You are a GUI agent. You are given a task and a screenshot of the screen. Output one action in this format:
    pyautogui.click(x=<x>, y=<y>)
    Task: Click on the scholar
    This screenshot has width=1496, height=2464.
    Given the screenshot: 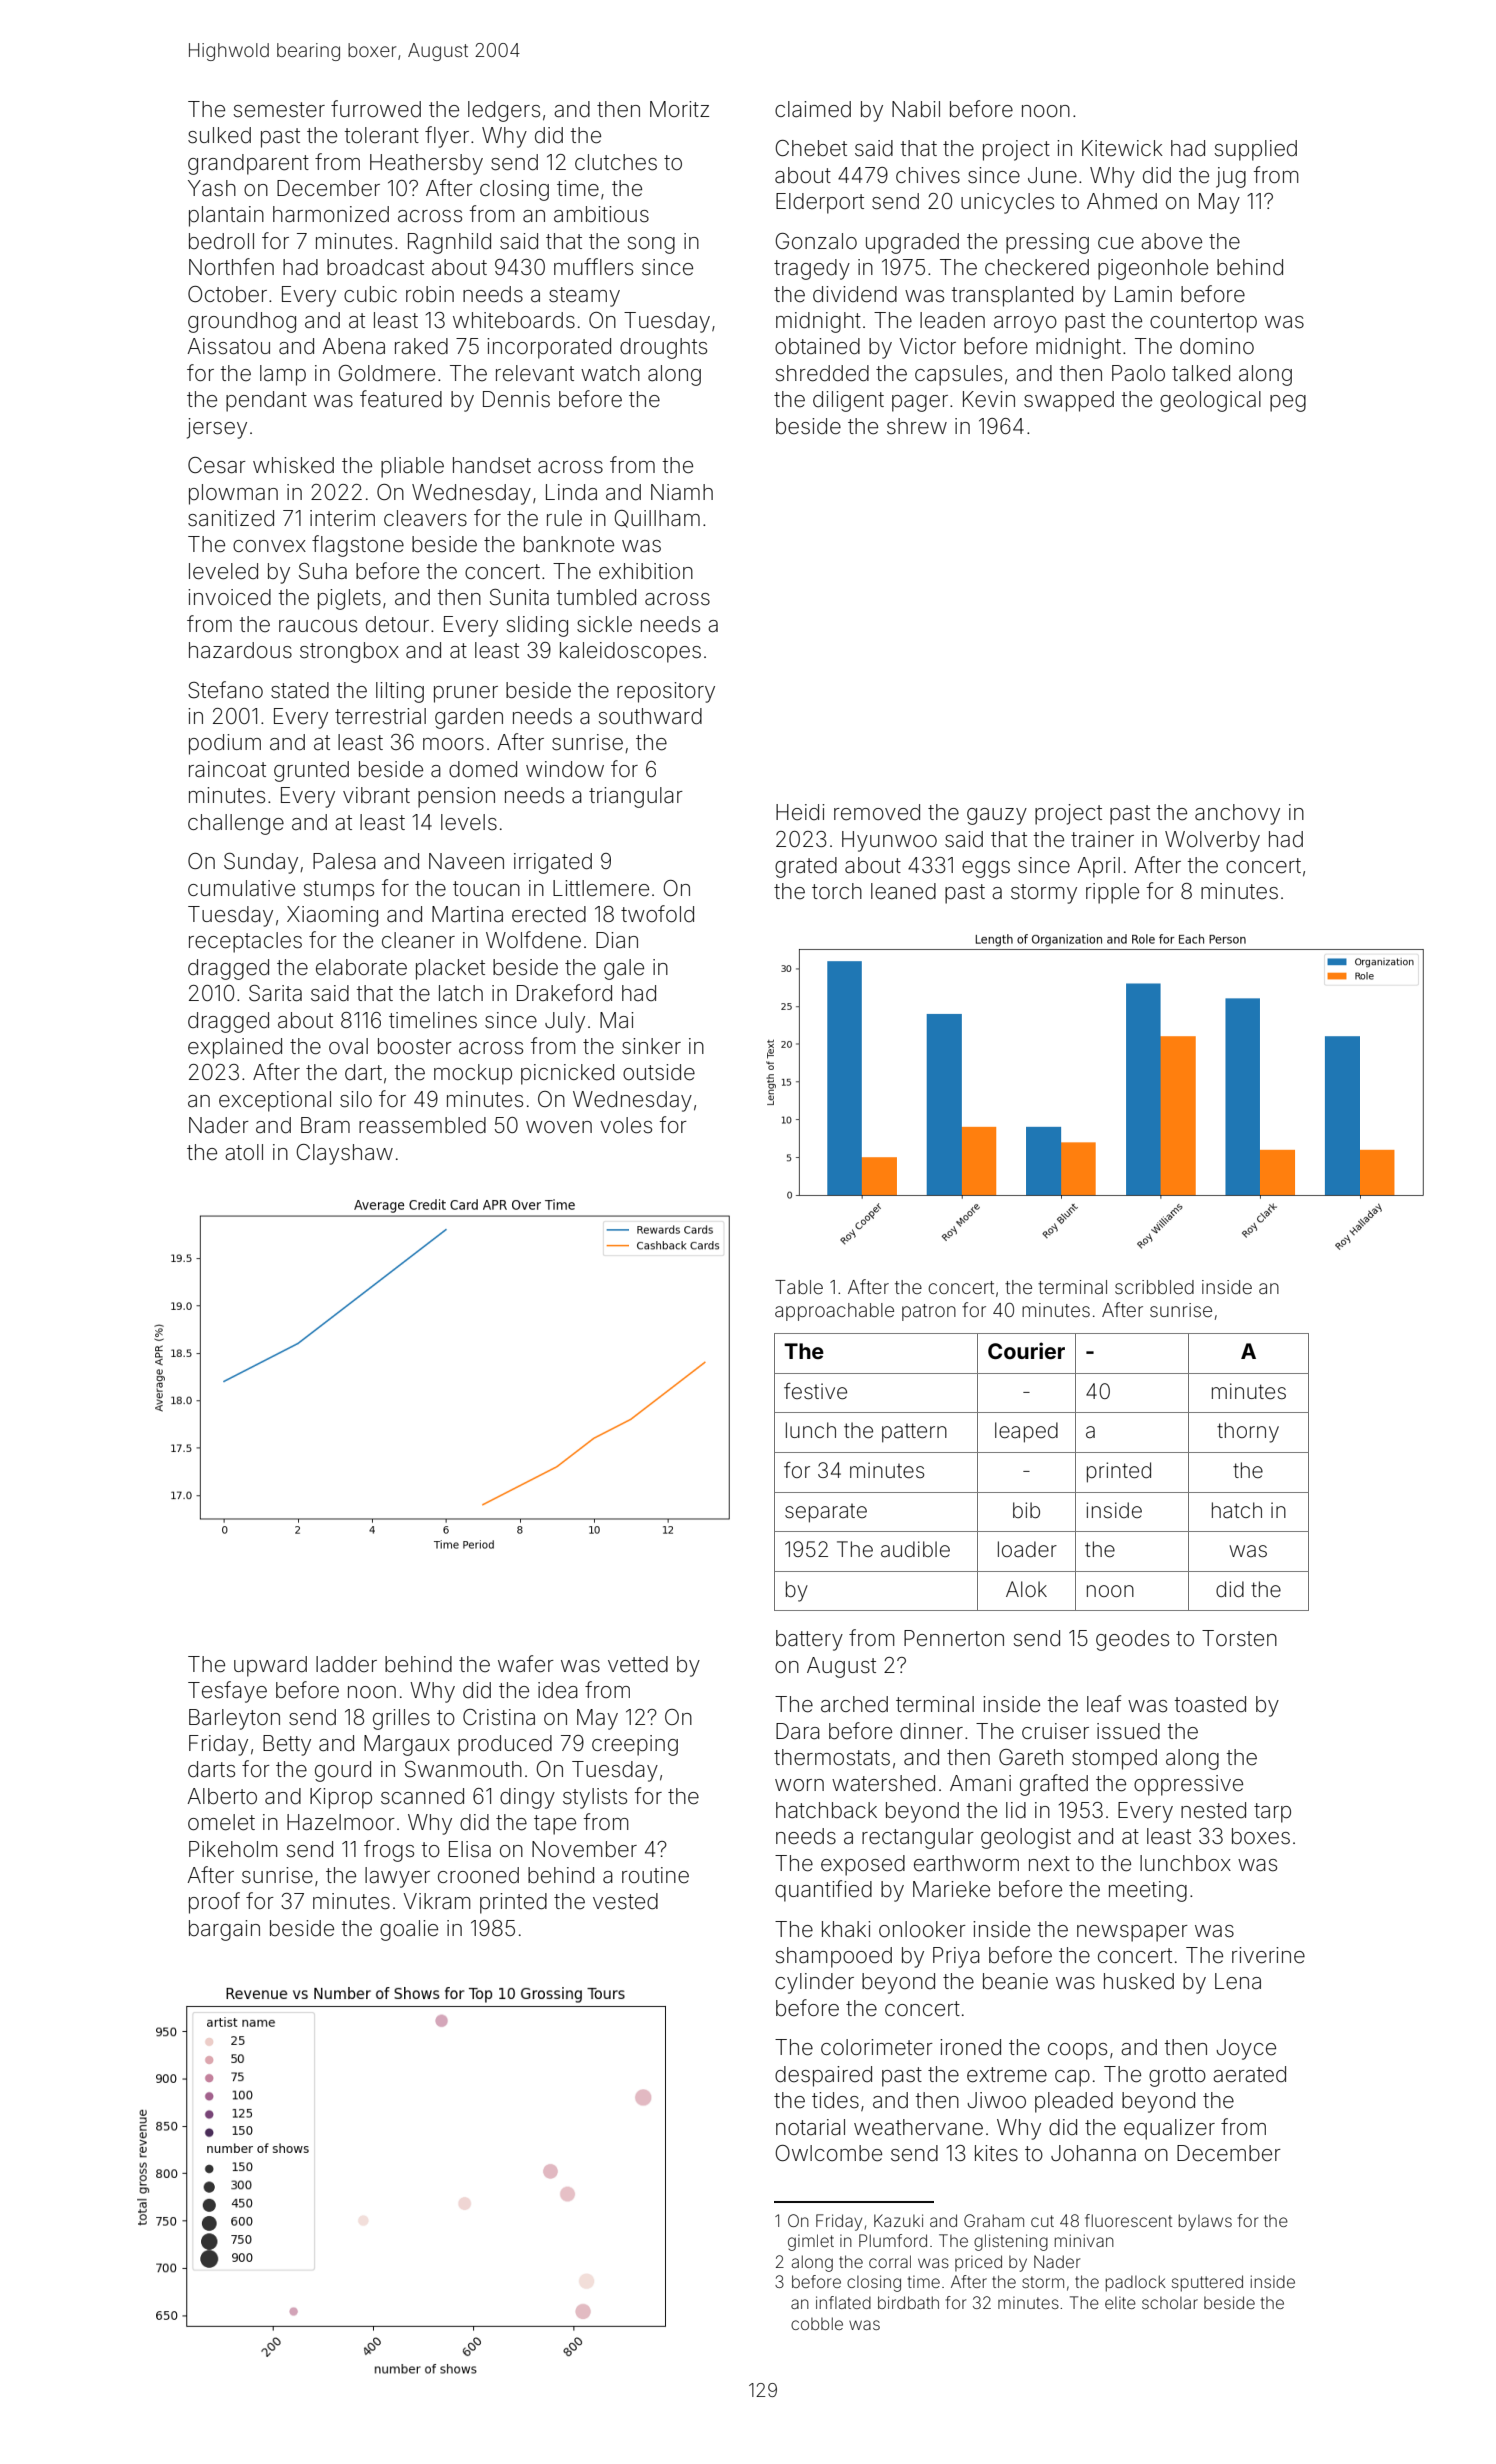 What is the action you would take?
    pyautogui.click(x=1170, y=2303)
